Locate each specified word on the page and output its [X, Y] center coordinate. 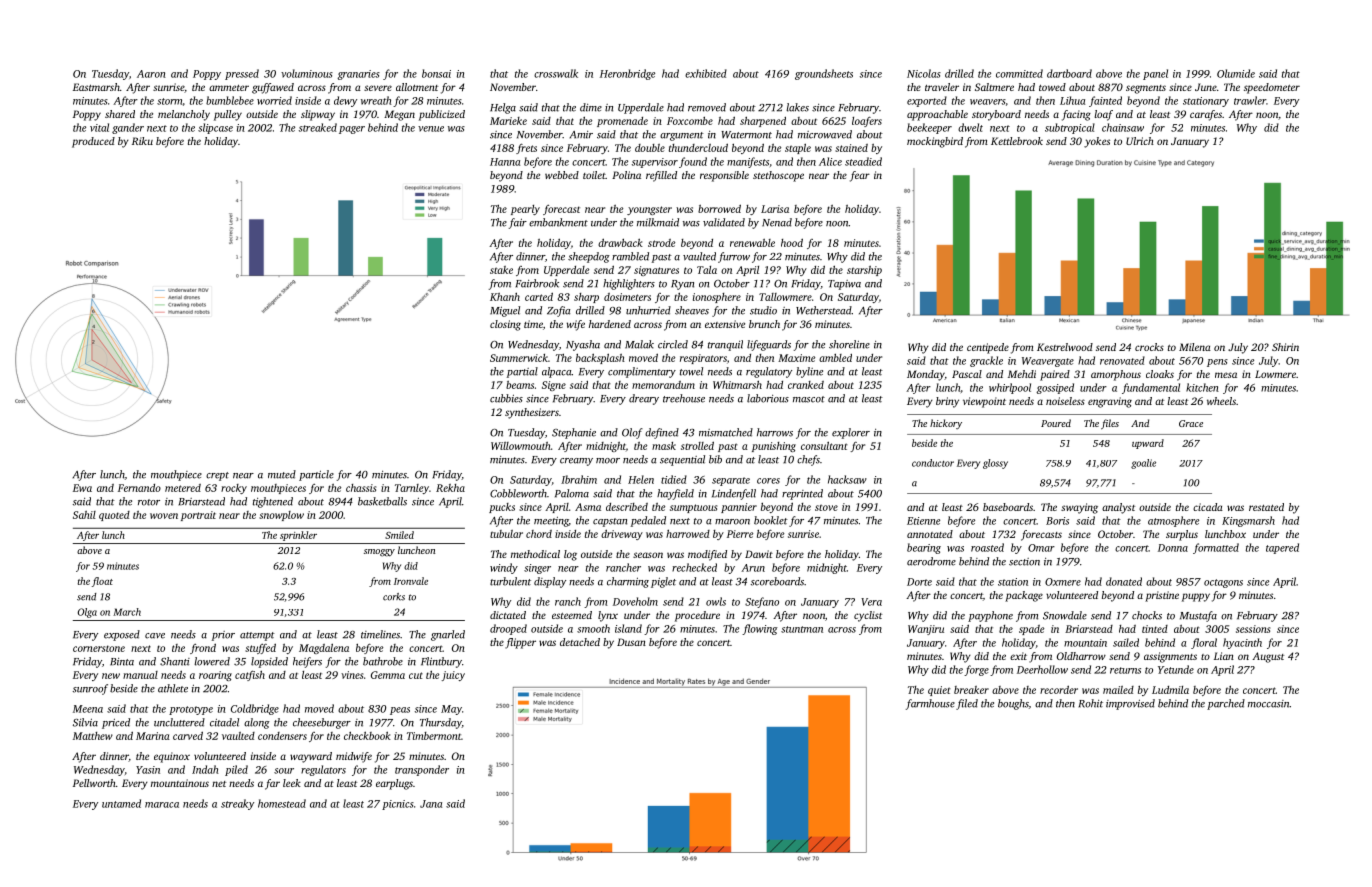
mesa [1226, 375]
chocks [1147, 615]
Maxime [796, 358]
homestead [282, 803]
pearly [525, 210]
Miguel [505, 311]
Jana [431, 804]
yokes [1097, 142]
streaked [318, 127]
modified [707, 555]
